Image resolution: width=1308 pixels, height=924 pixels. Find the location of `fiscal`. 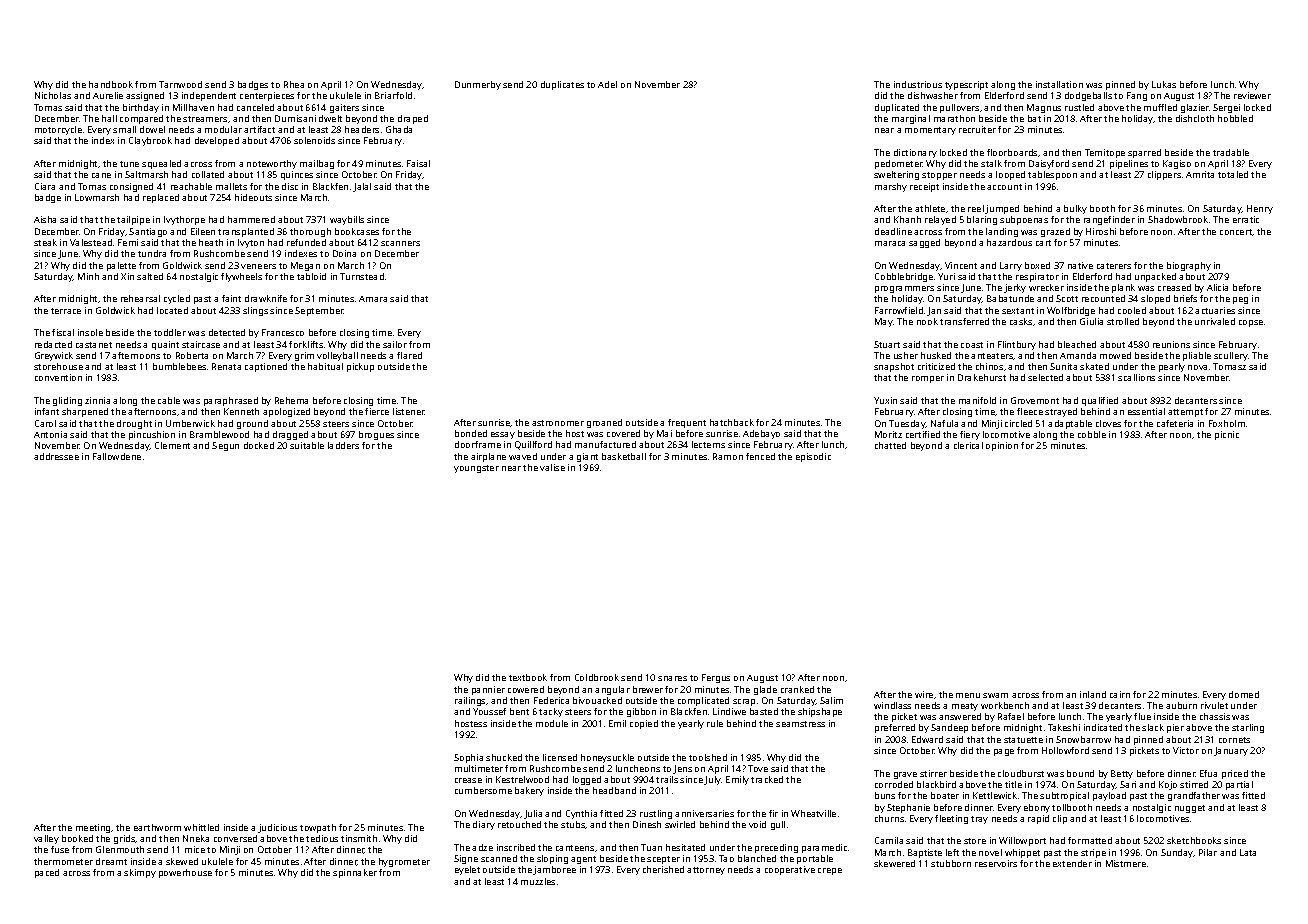

fiscal is located at coordinates (63, 332).
